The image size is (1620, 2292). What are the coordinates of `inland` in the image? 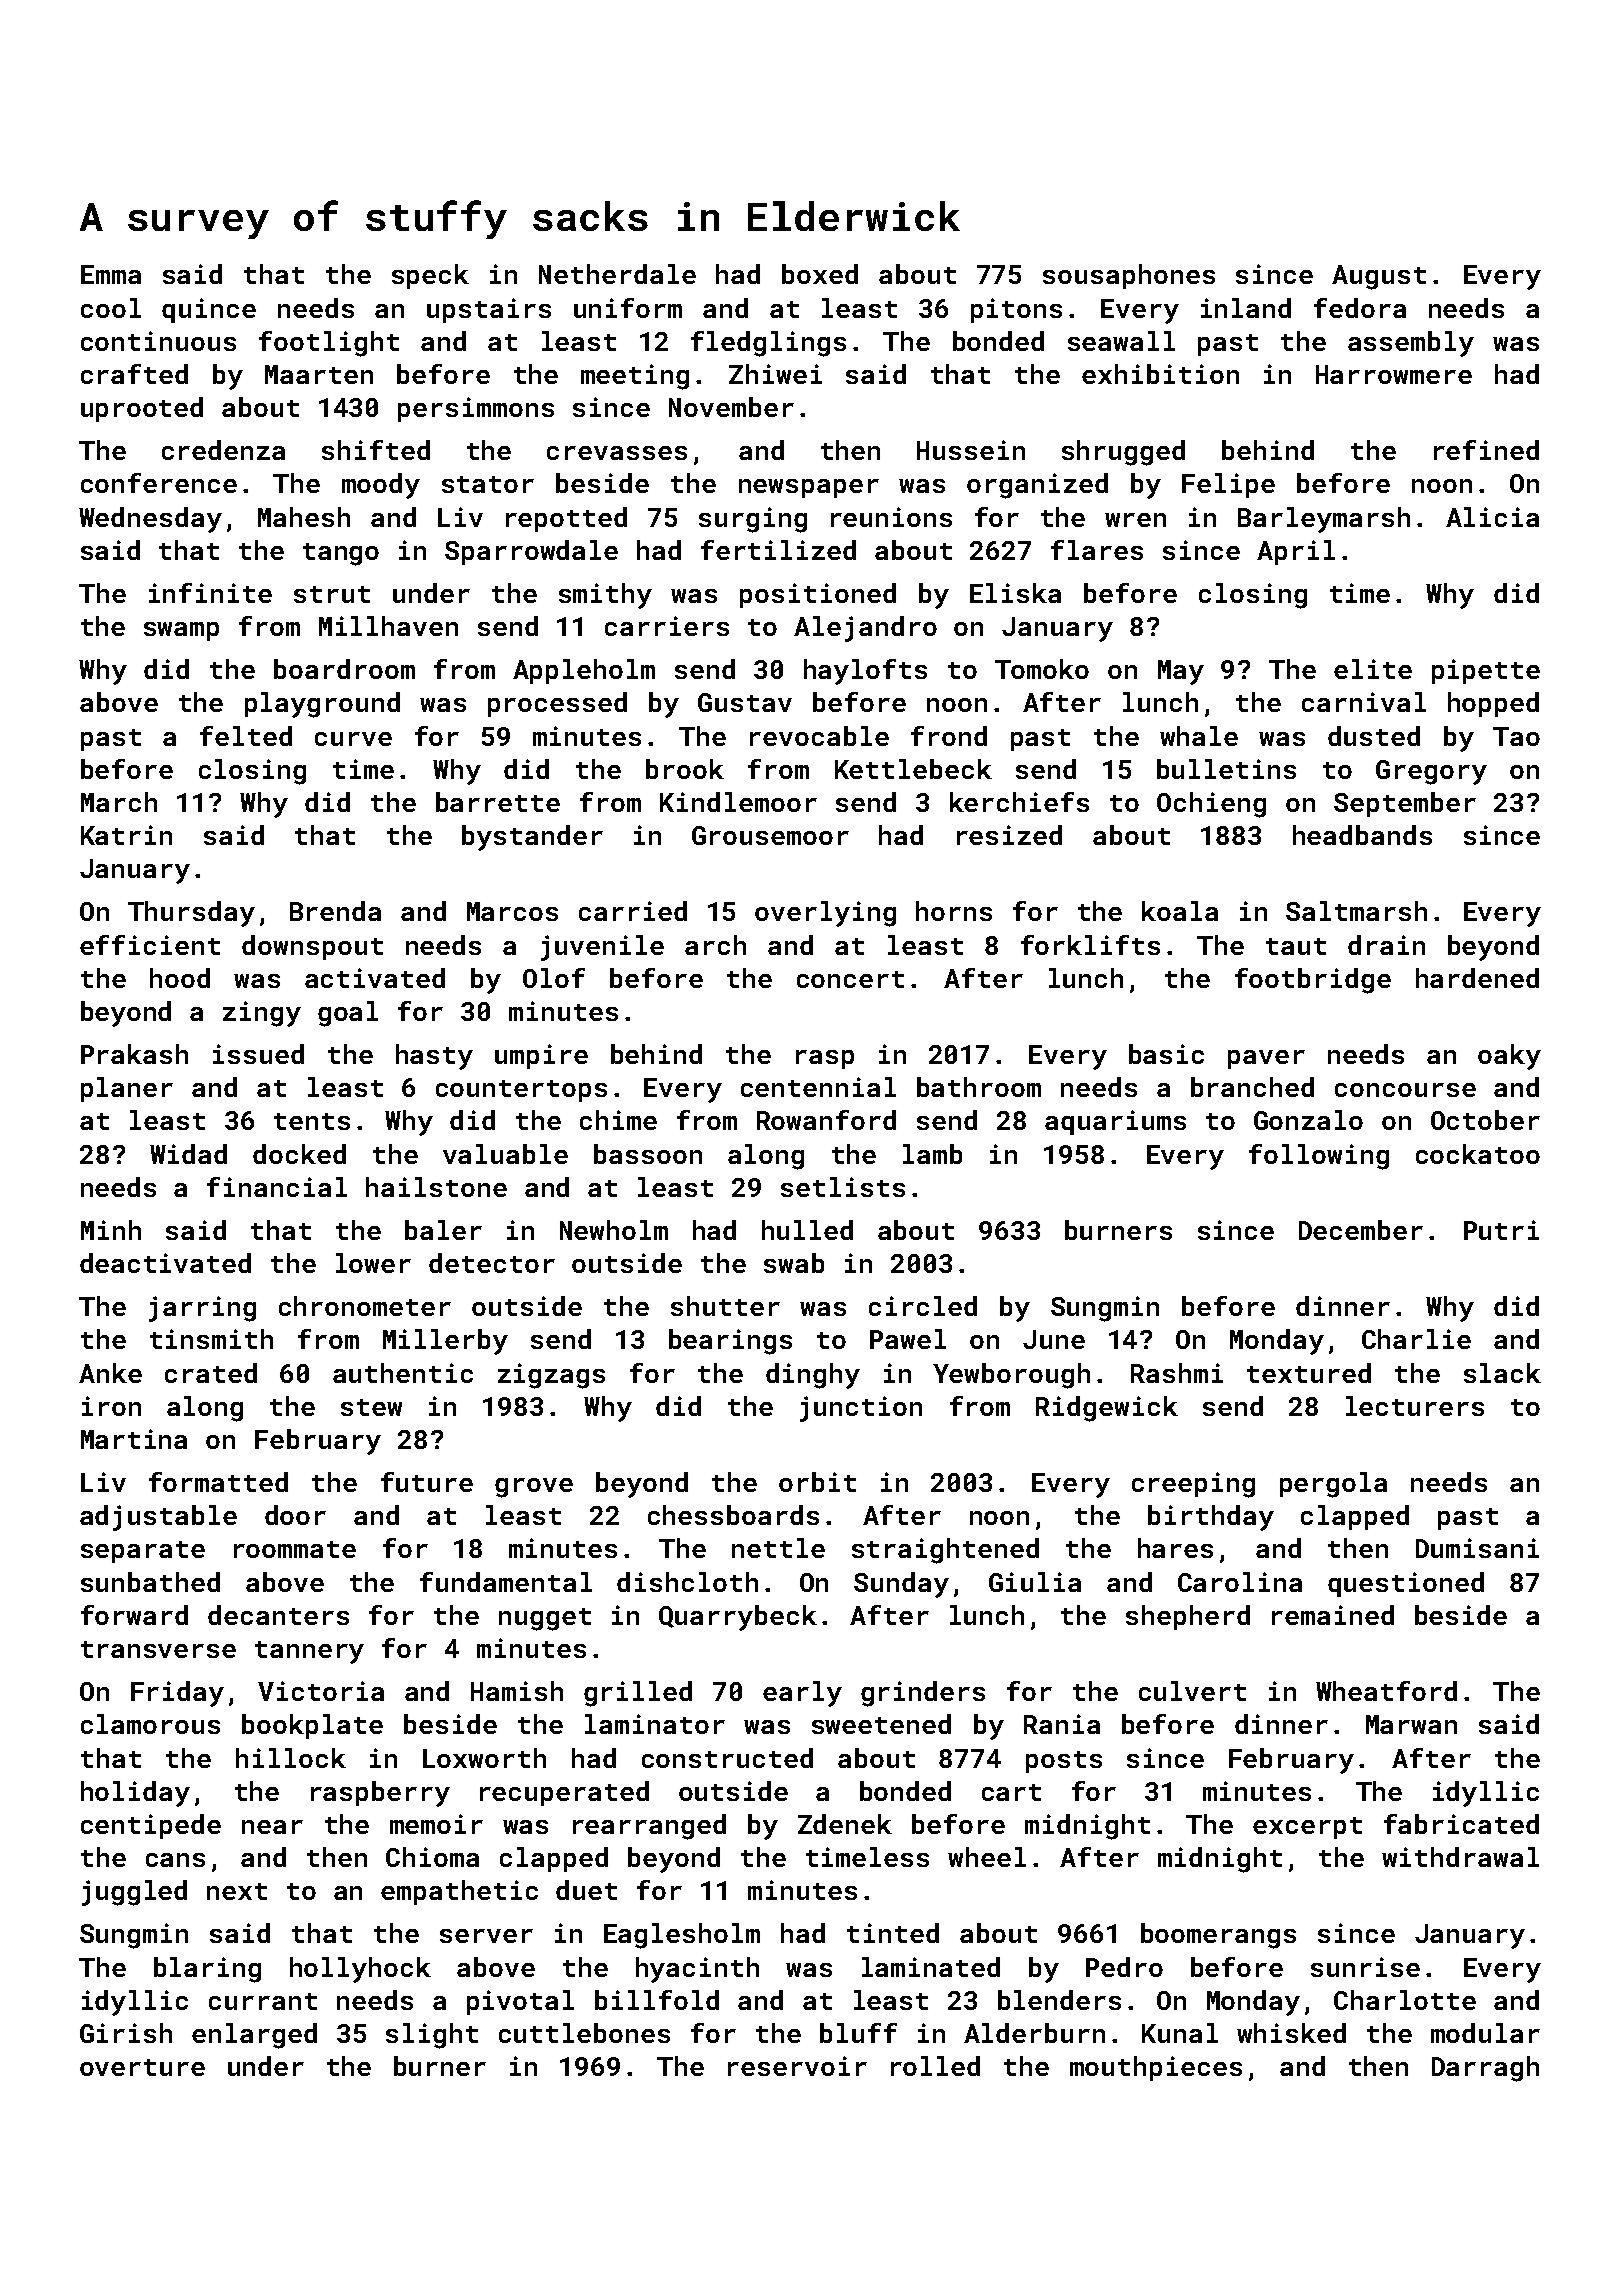 It's located at (1246, 308).
